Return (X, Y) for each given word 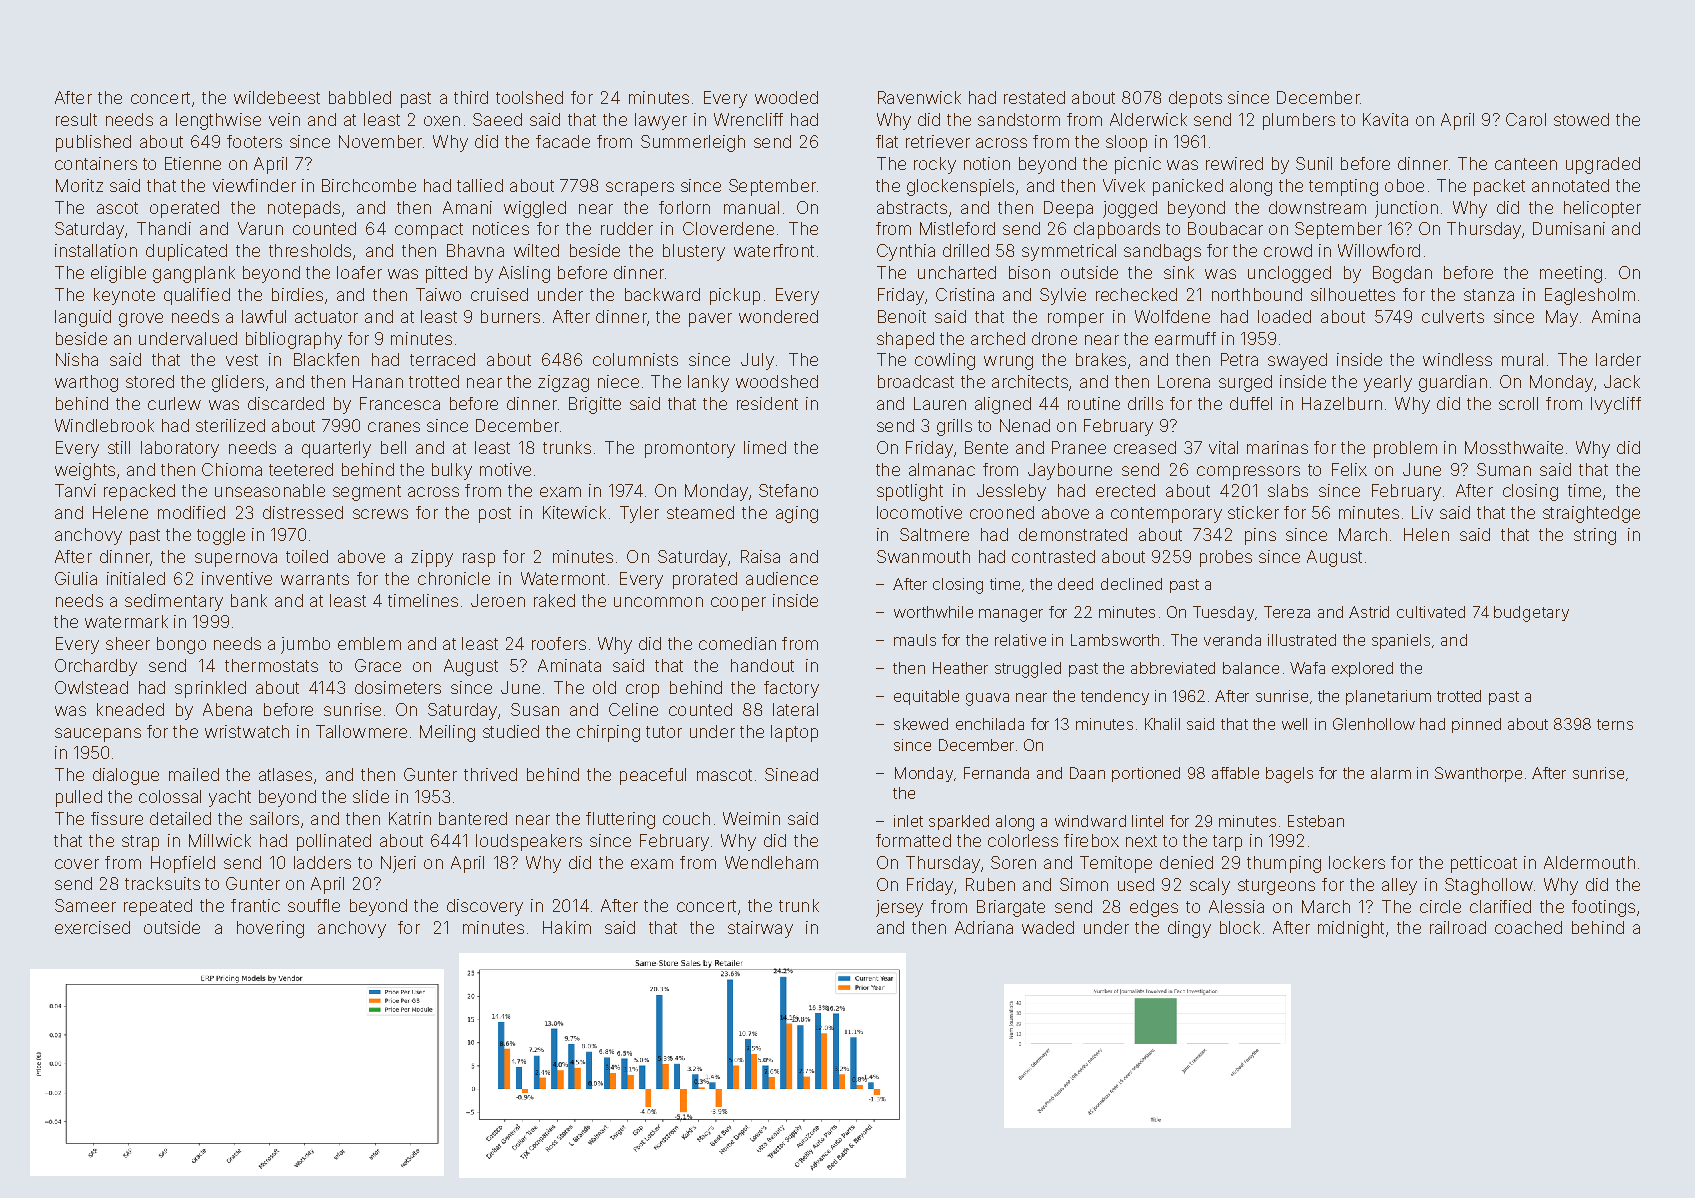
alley (1399, 886)
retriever (938, 141)
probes (1226, 558)
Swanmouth (923, 556)
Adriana (984, 927)
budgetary (1531, 614)
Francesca (400, 403)
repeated (158, 907)
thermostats (271, 665)
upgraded (1603, 165)
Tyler (639, 514)
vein (284, 119)
